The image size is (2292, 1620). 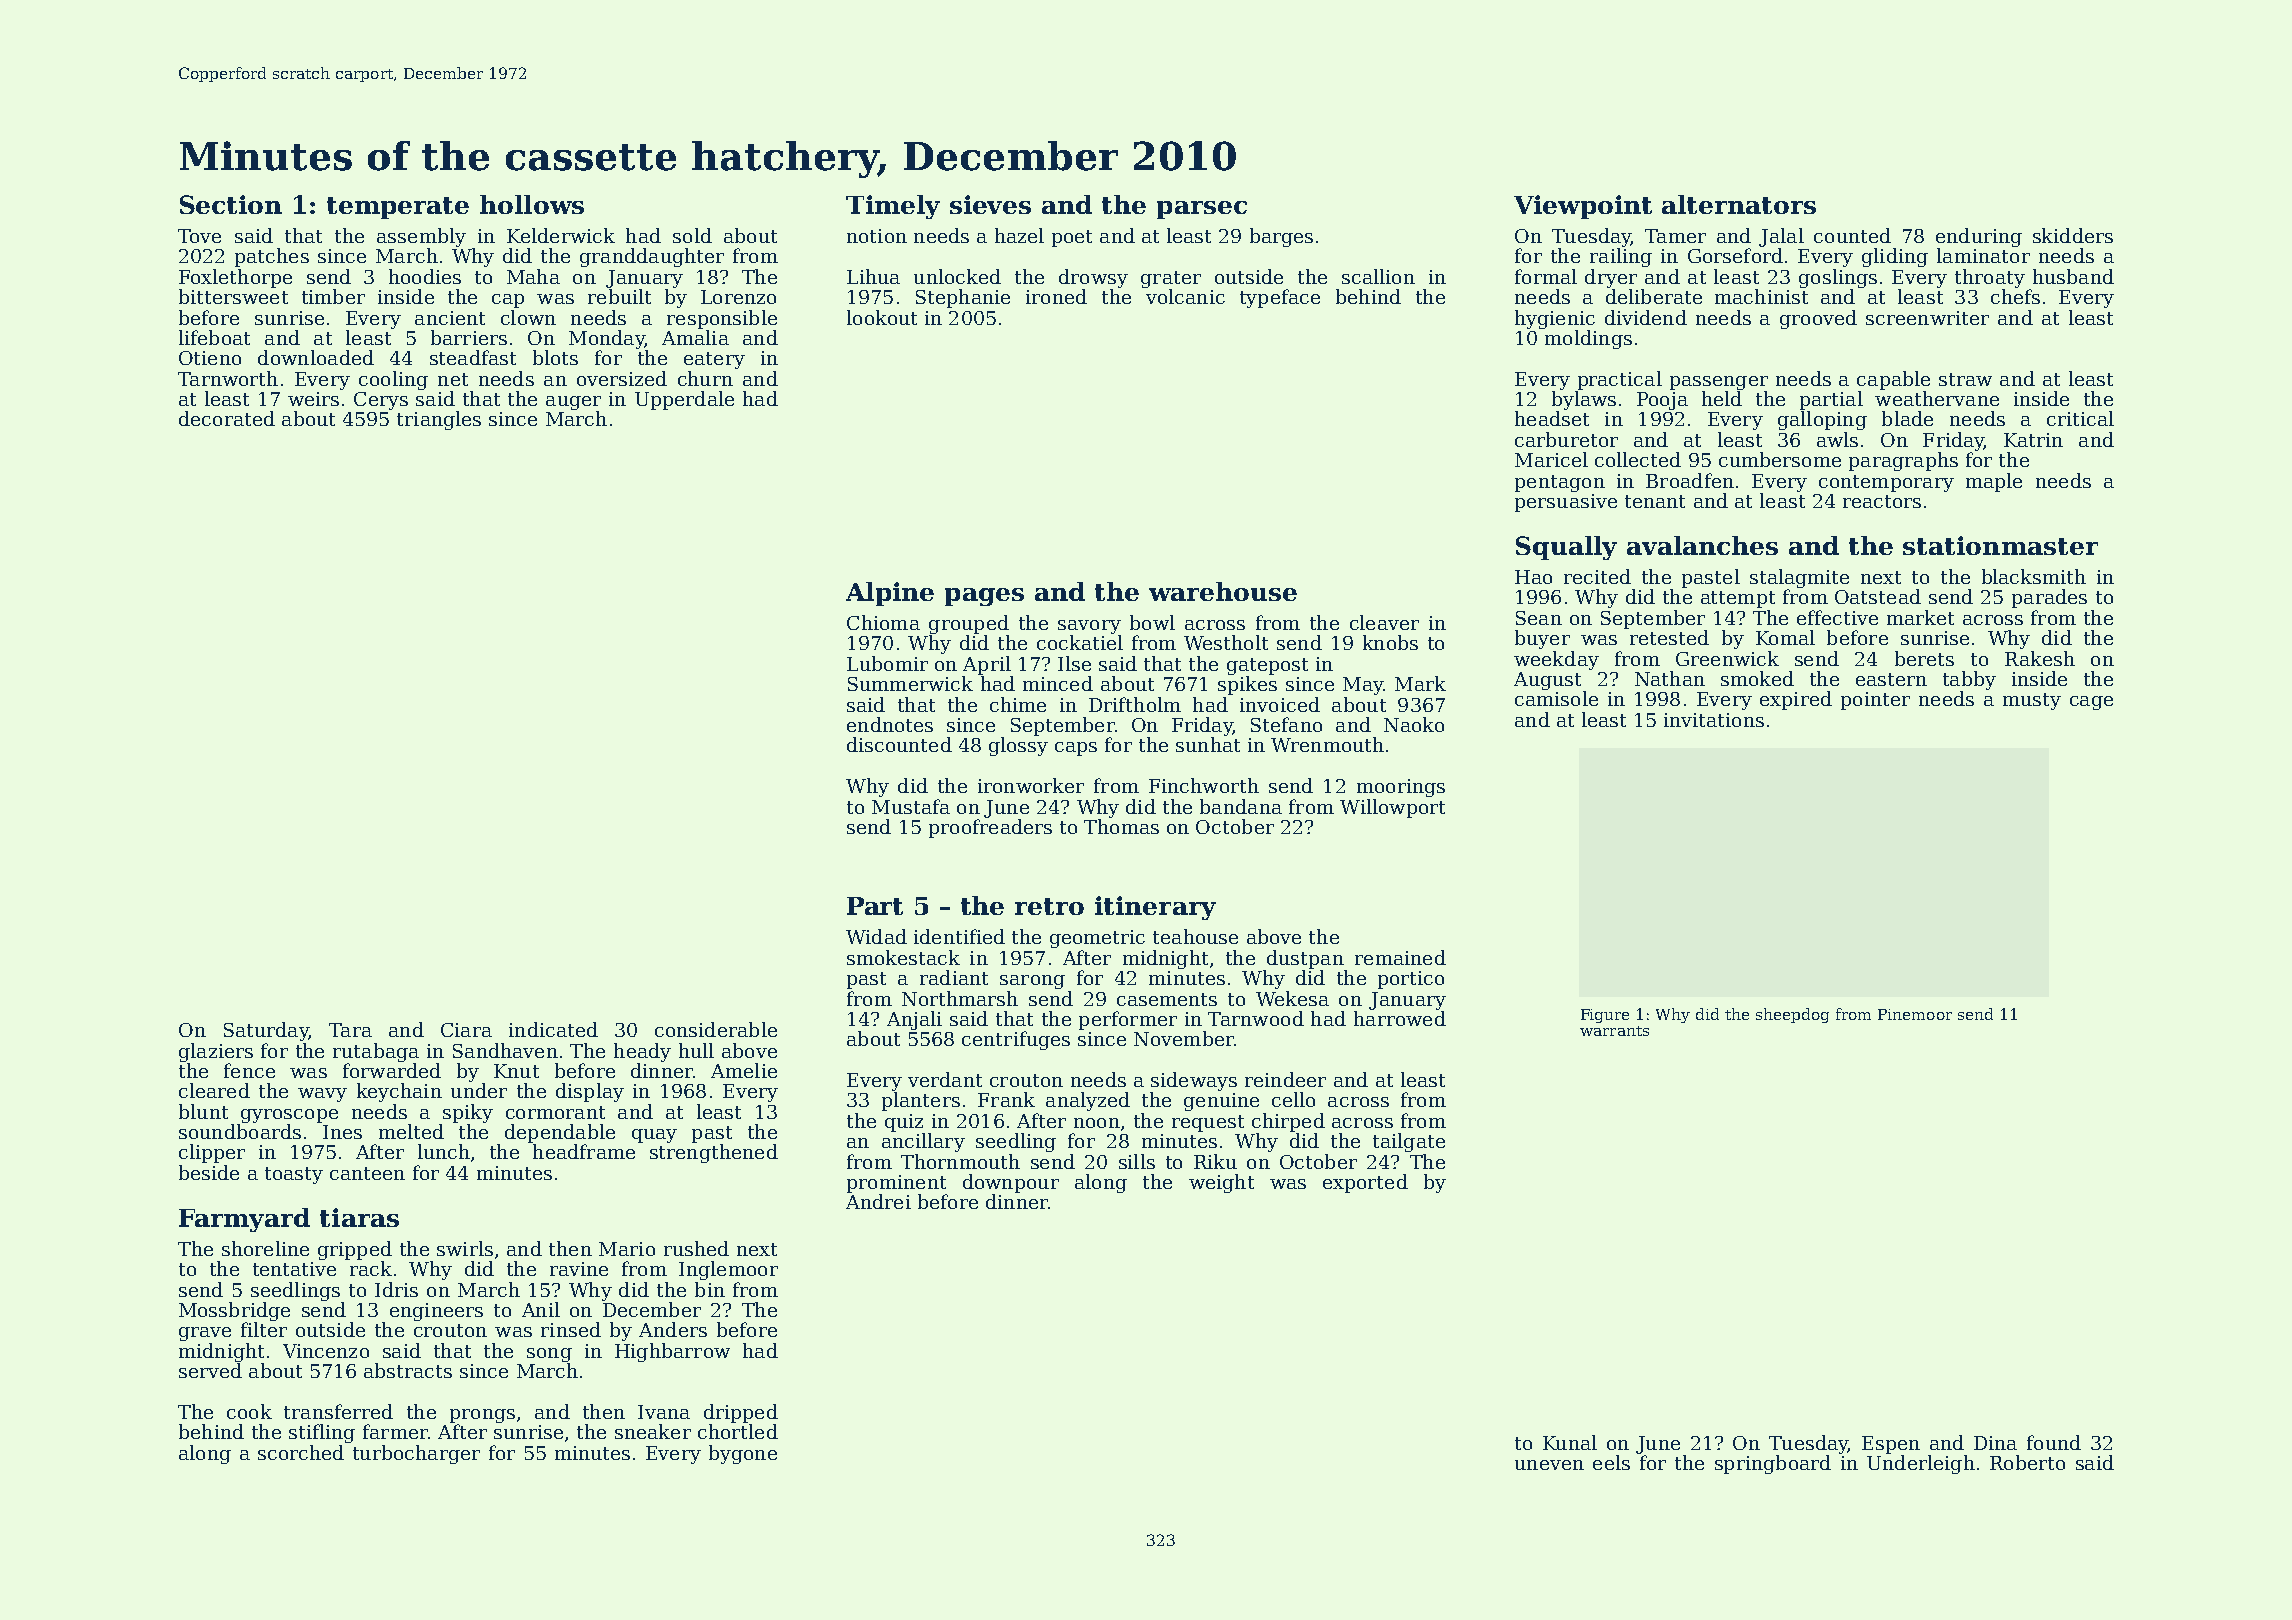 What do you see at coordinates (710, 1289) in the screenshot?
I see `bin` at bounding box center [710, 1289].
